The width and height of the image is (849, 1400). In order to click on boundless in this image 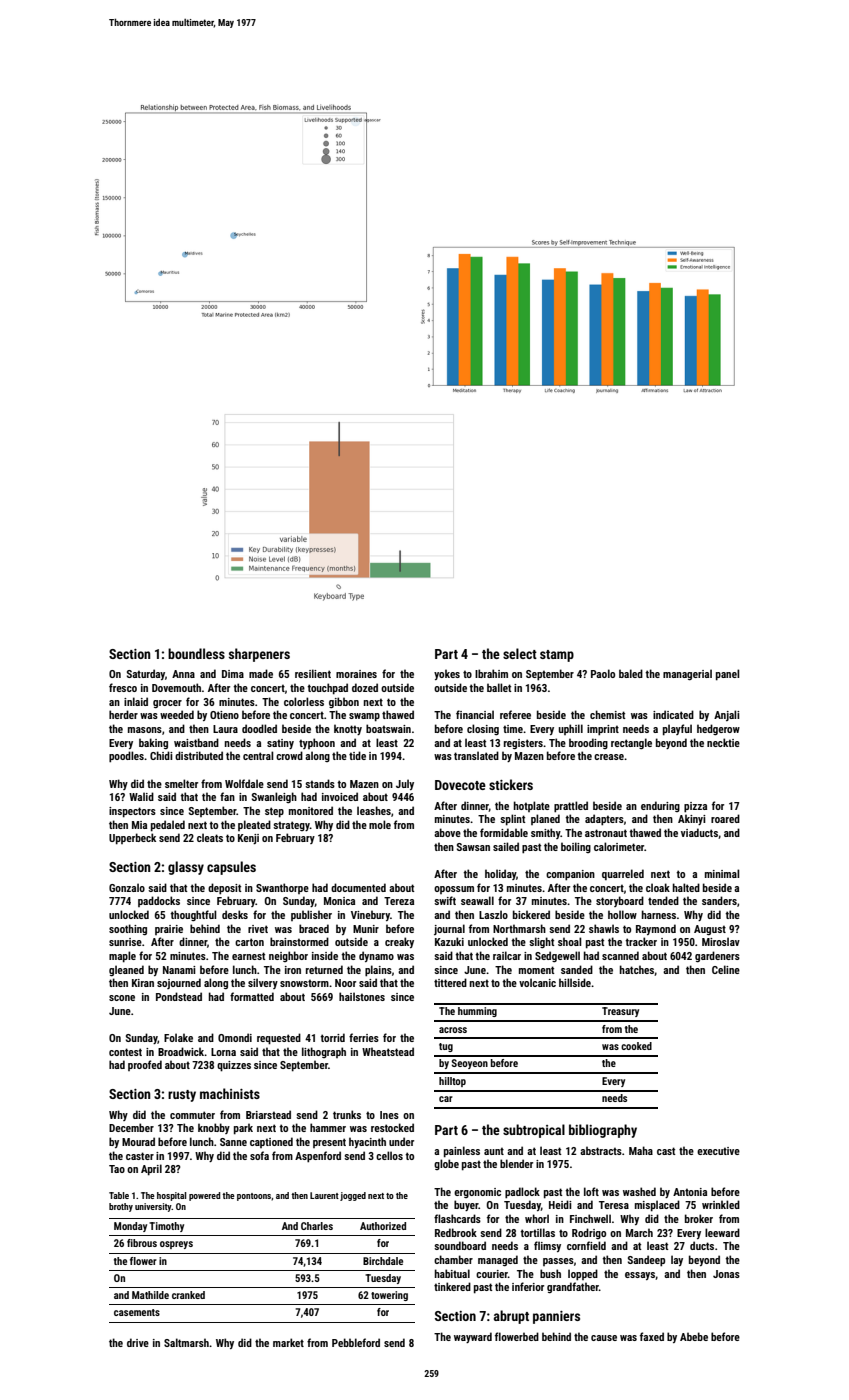, I will do `click(196, 653)`.
